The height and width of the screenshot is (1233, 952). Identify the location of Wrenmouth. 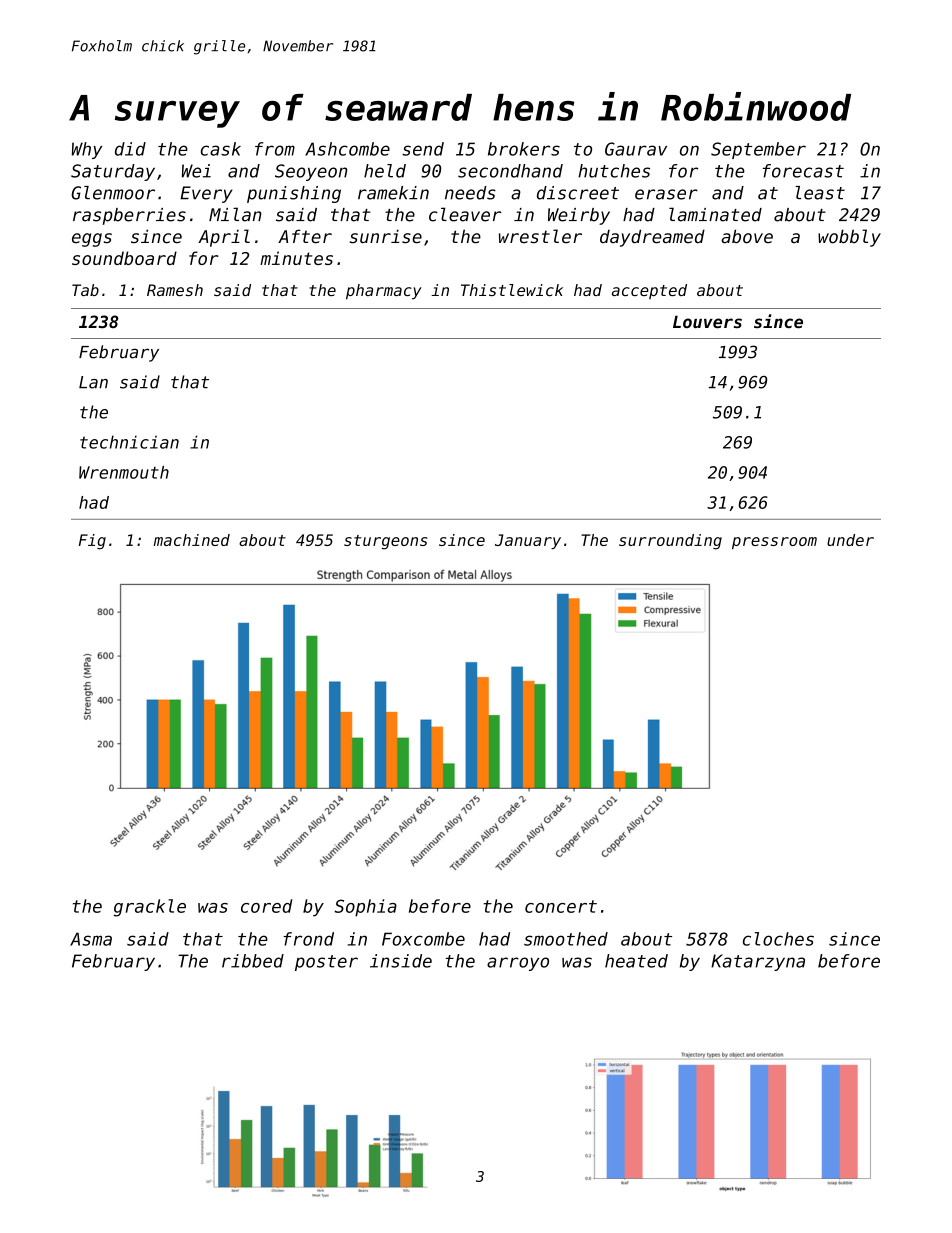
(124, 472).
